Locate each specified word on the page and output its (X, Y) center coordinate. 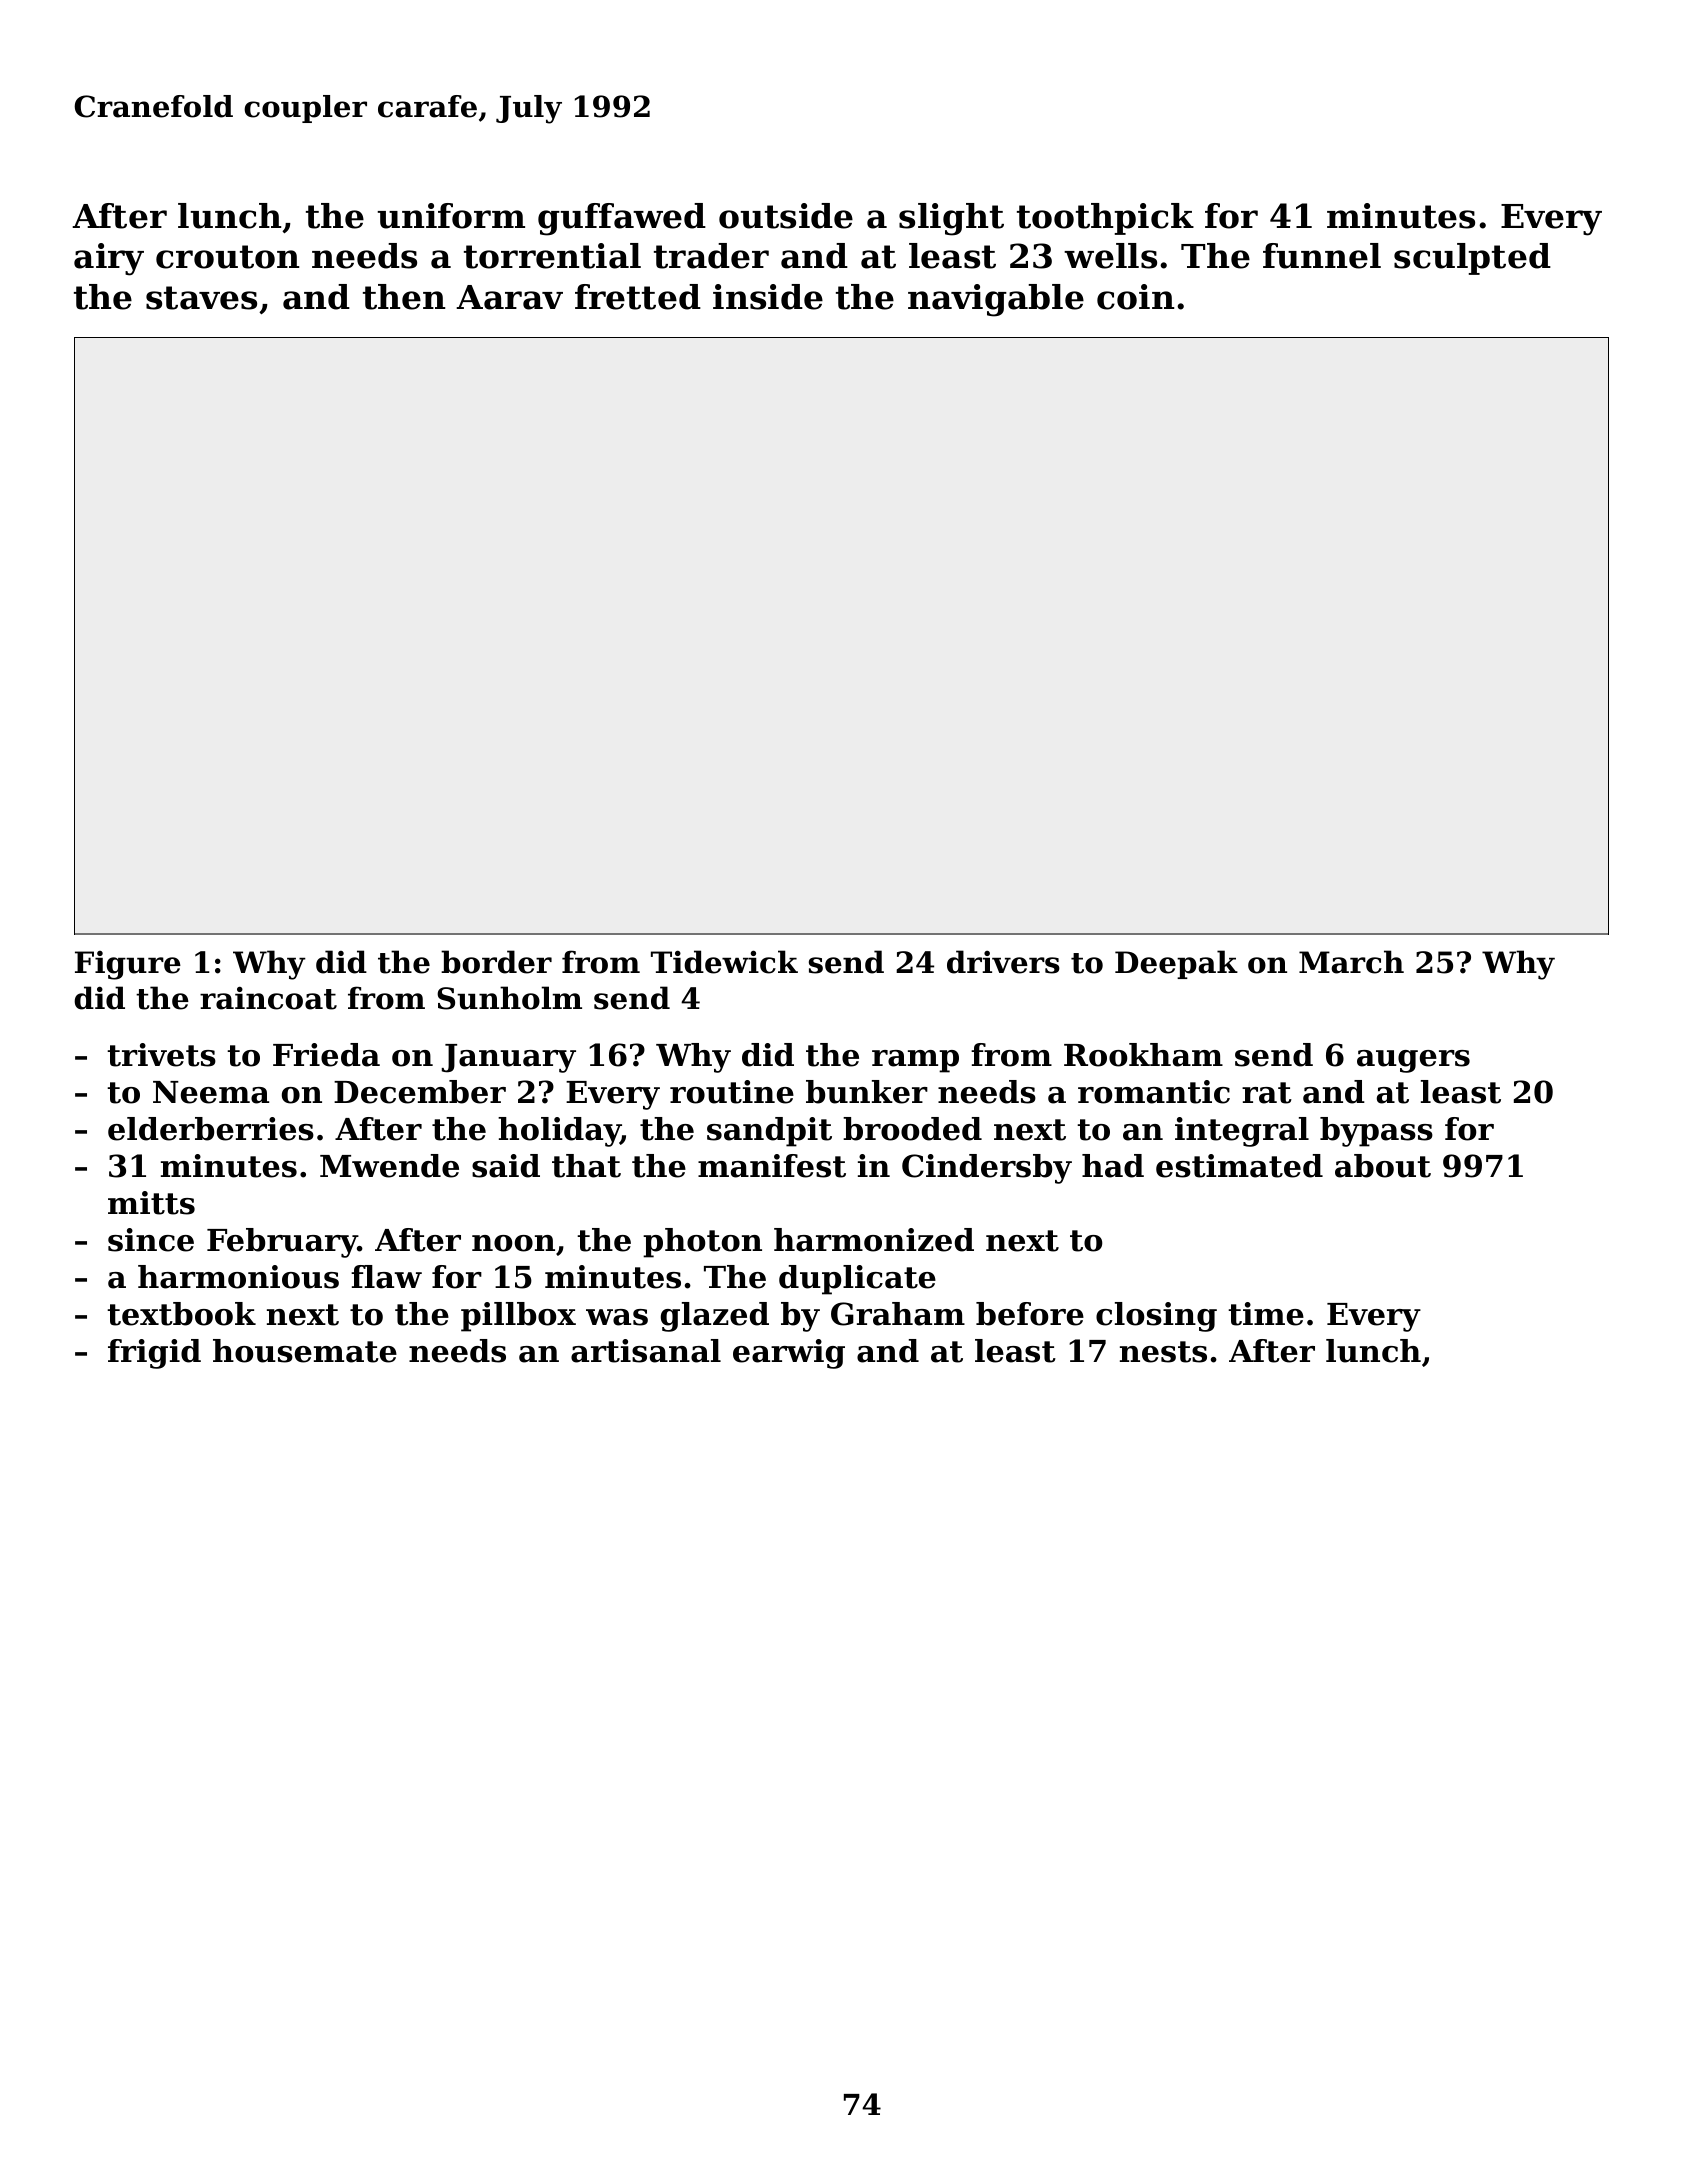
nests (1163, 1352)
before (1030, 1314)
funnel (1322, 256)
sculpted (1472, 259)
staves (201, 298)
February (282, 1243)
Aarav (509, 297)
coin (1135, 297)
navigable (996, 300)
